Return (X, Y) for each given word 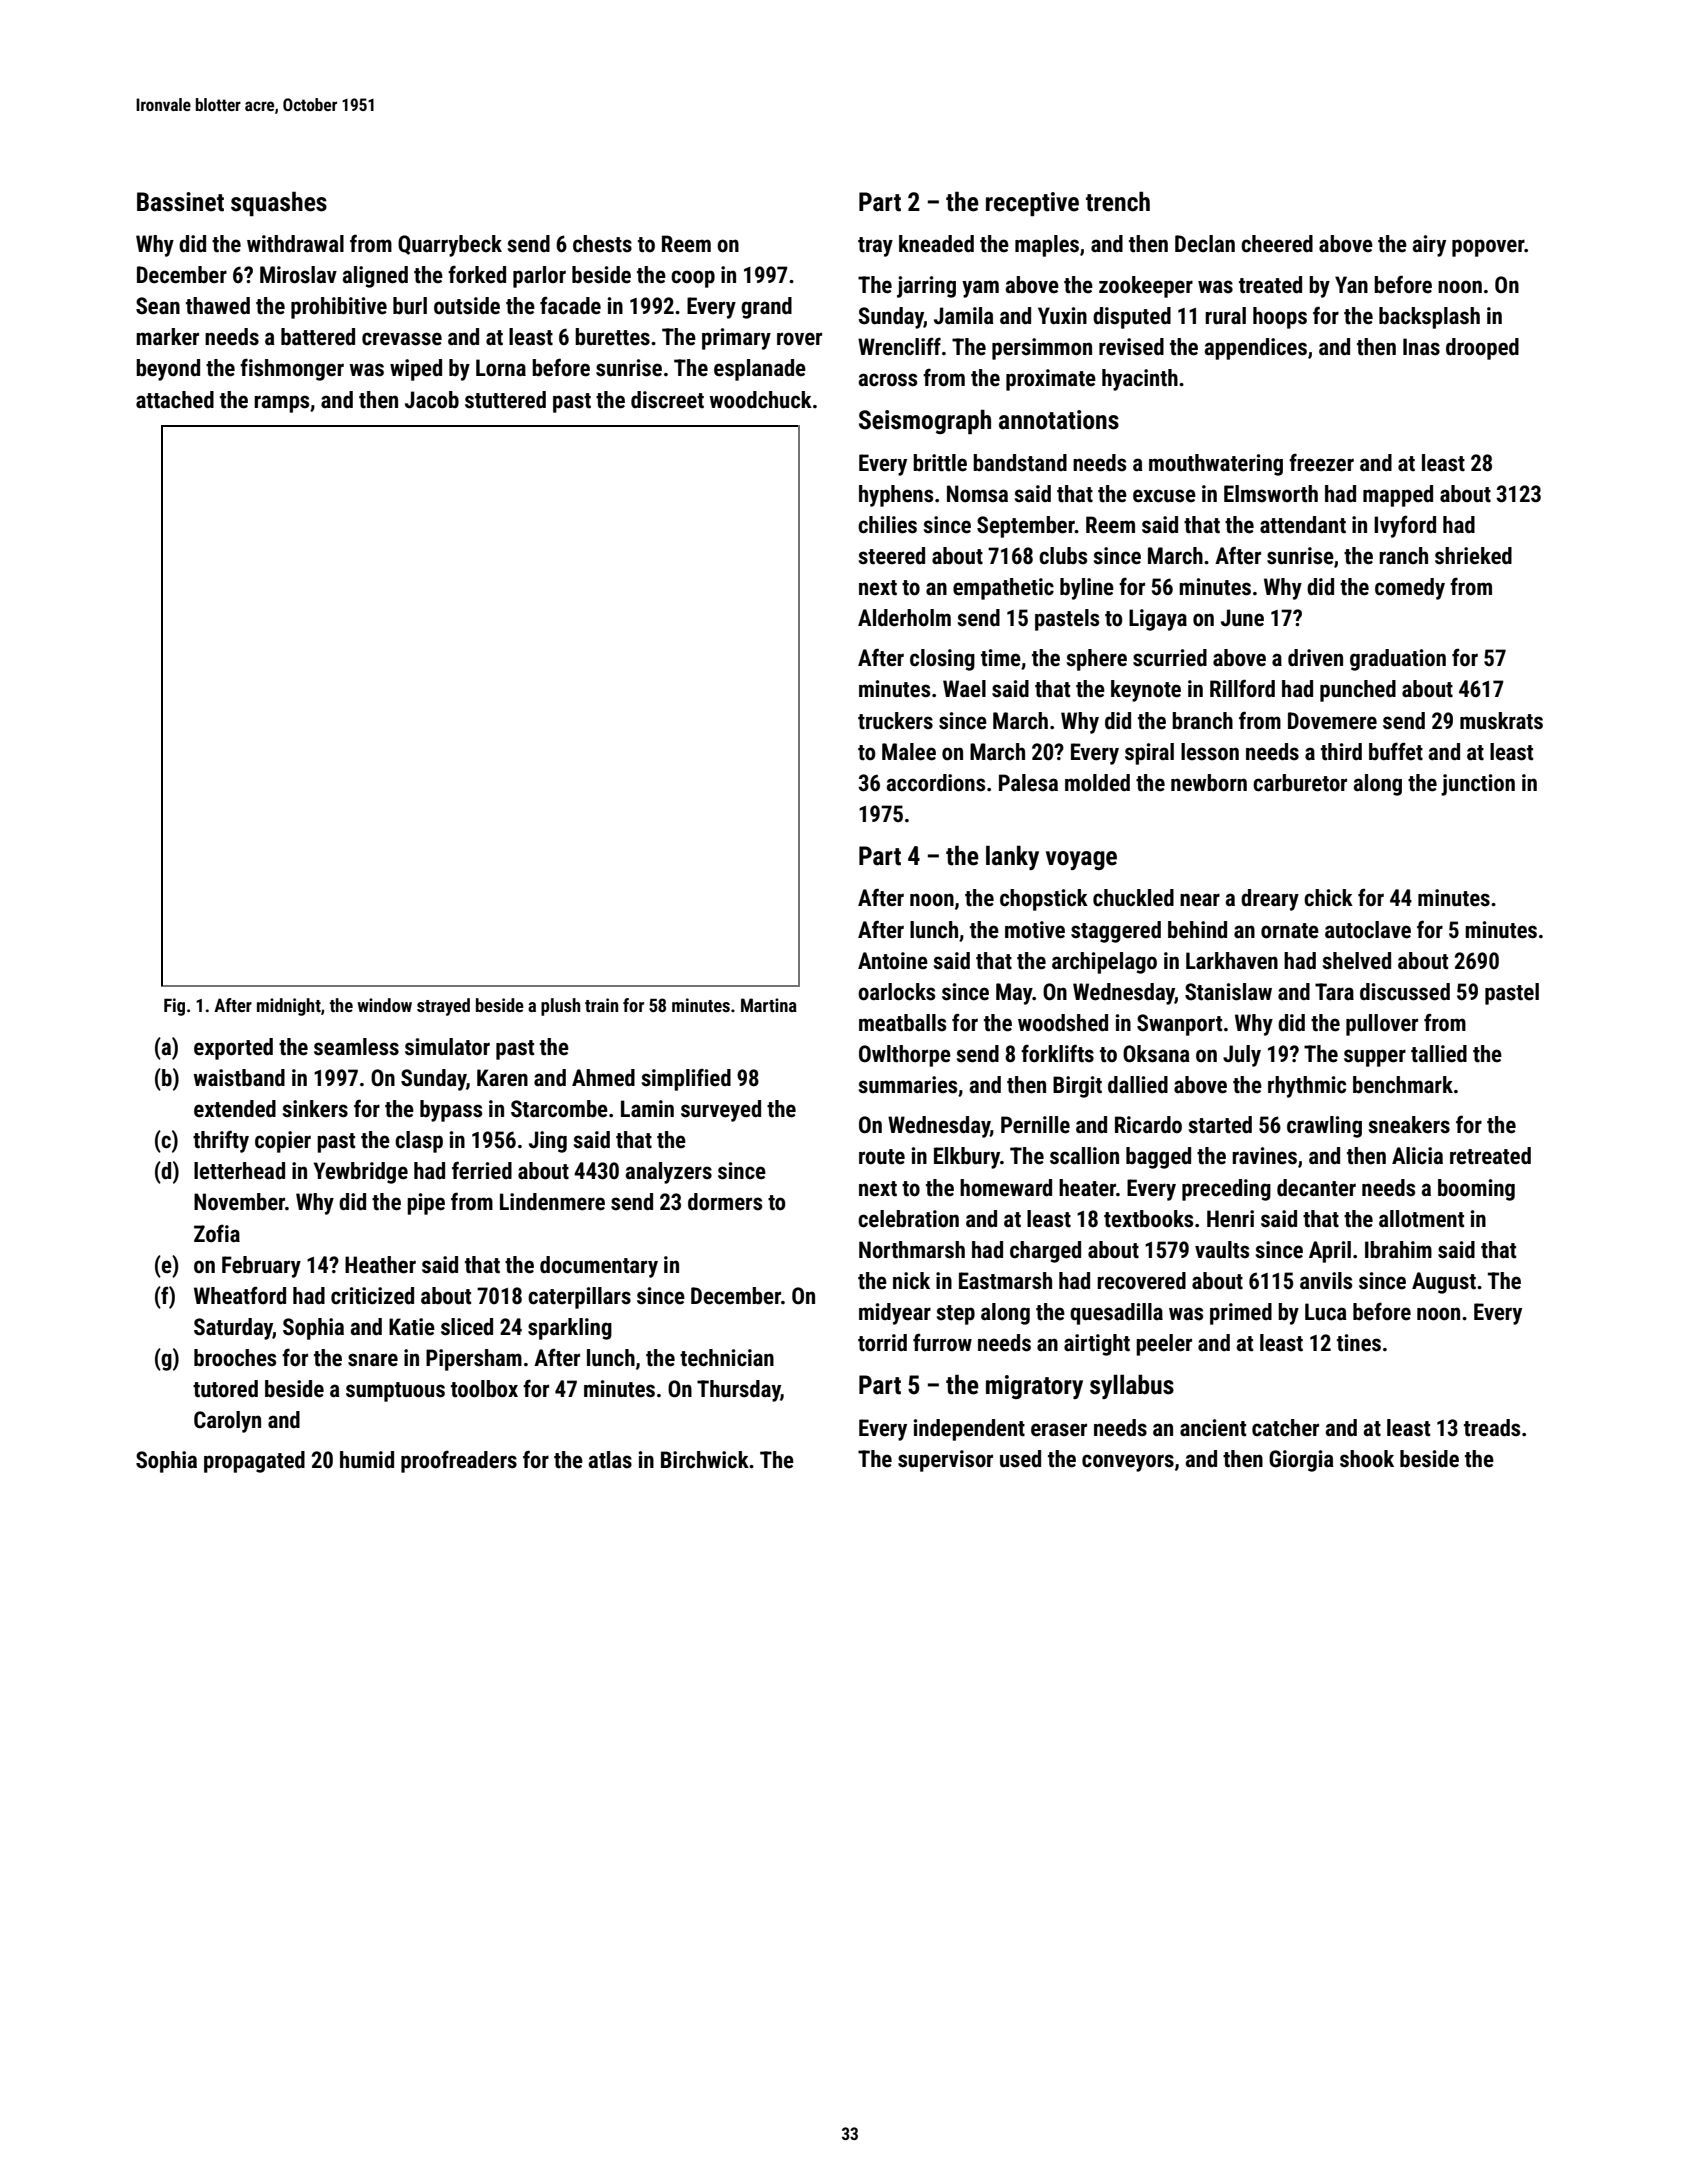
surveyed (721, 1111)
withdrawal (295, 244)
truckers (895, 721)
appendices (1255, 349)
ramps (281, 404)
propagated (254, 1462)
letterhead (239, 1171)
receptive (1032, 204)
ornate (1290, 931)
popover (1488, 248)
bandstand (1020, 463)
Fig (174, 1007)
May (1014, 994)
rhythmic (1307, 1087)
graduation (1398, 660)
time (1001, 658)
